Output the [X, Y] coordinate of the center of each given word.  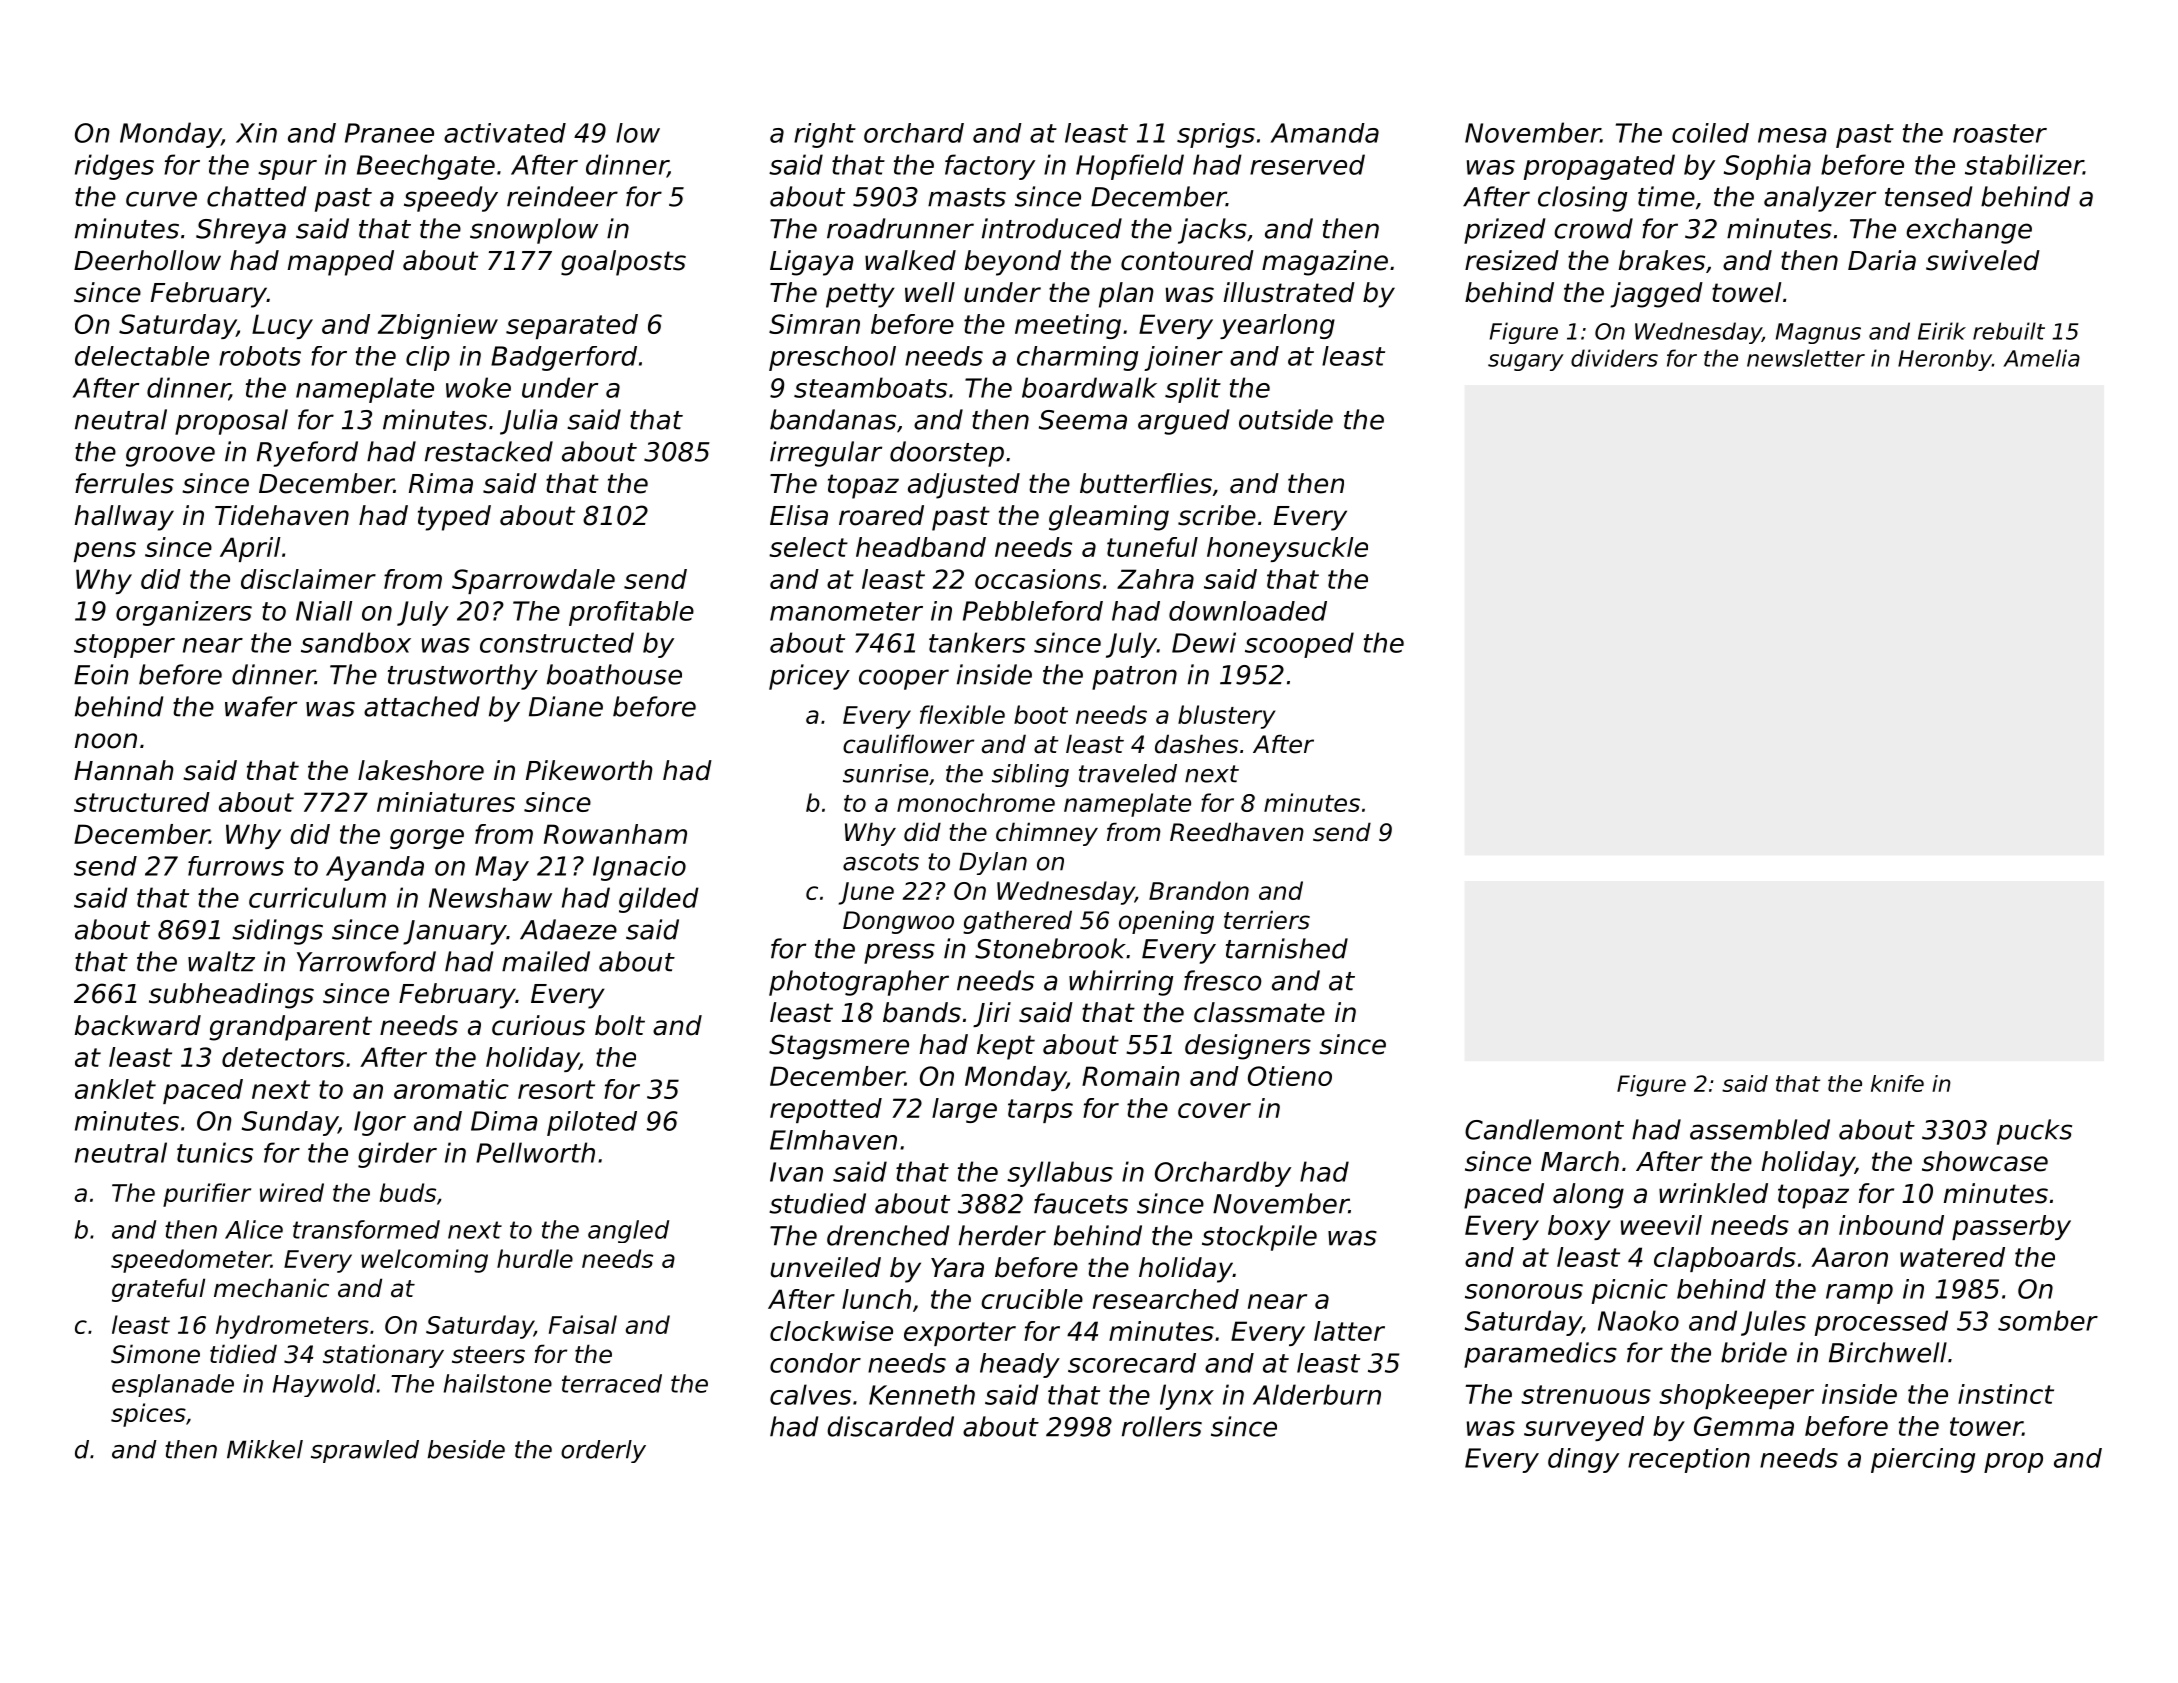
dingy [1583, 1460]
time [1666, 196]
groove [170, 456]
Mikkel [265, 1449]
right [825, 135]
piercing [1923, 1460]
